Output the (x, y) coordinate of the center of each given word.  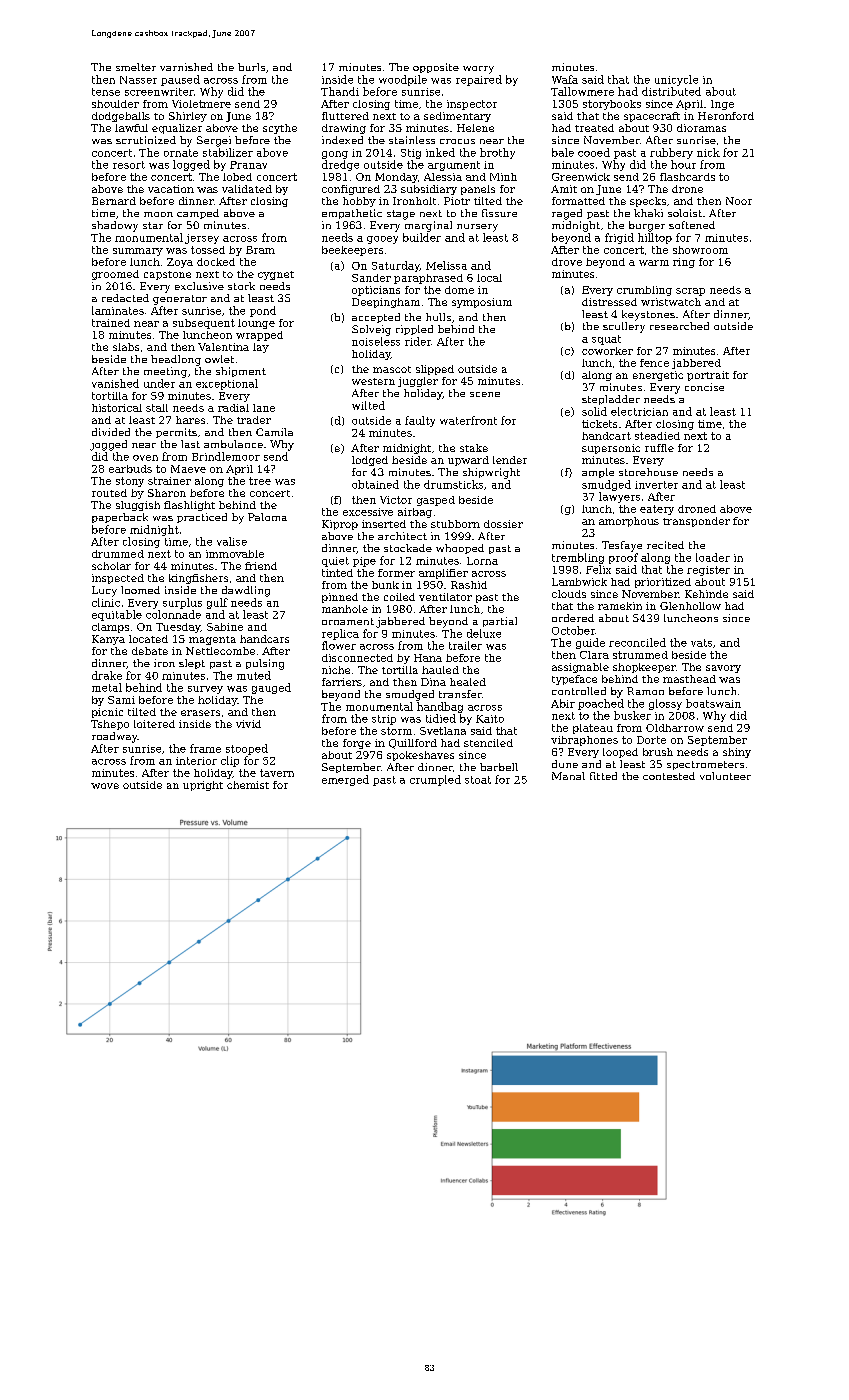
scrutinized (146, 140)
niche (336, 670)
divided (111, 432)
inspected (118, 579)
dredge (340, 165)
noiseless (376, 341)
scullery (624, 327)
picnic (107, 713)
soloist (685, 213)
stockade (408, 548)
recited (665, 545)
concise (704, 387)
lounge (256, 324)
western (373, 381)
